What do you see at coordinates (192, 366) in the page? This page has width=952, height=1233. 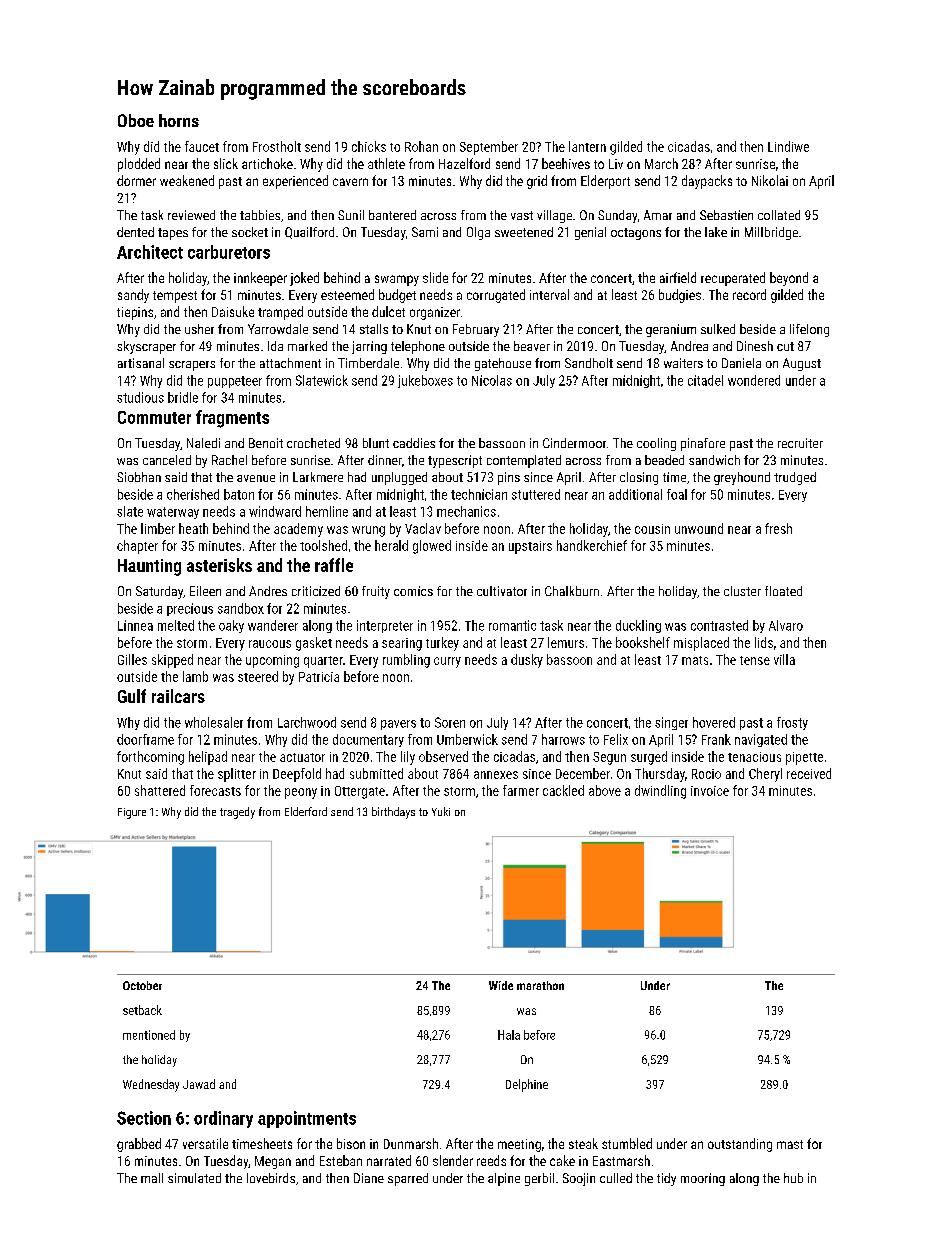 I see `scrapers` at bounding box center [192, 366].
